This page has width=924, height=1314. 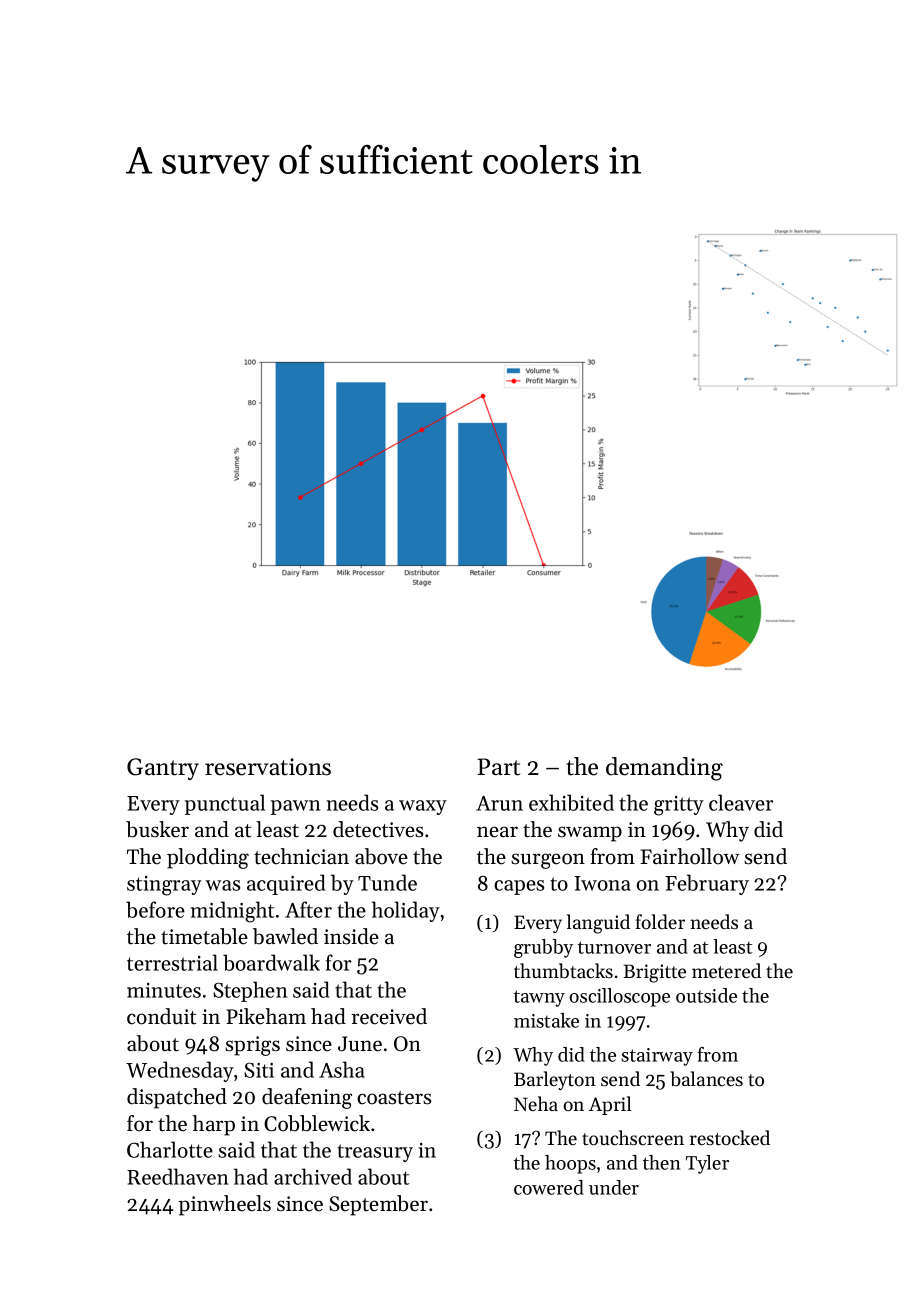 I want to click on pinwheels, so click(x=224, y=1205).
